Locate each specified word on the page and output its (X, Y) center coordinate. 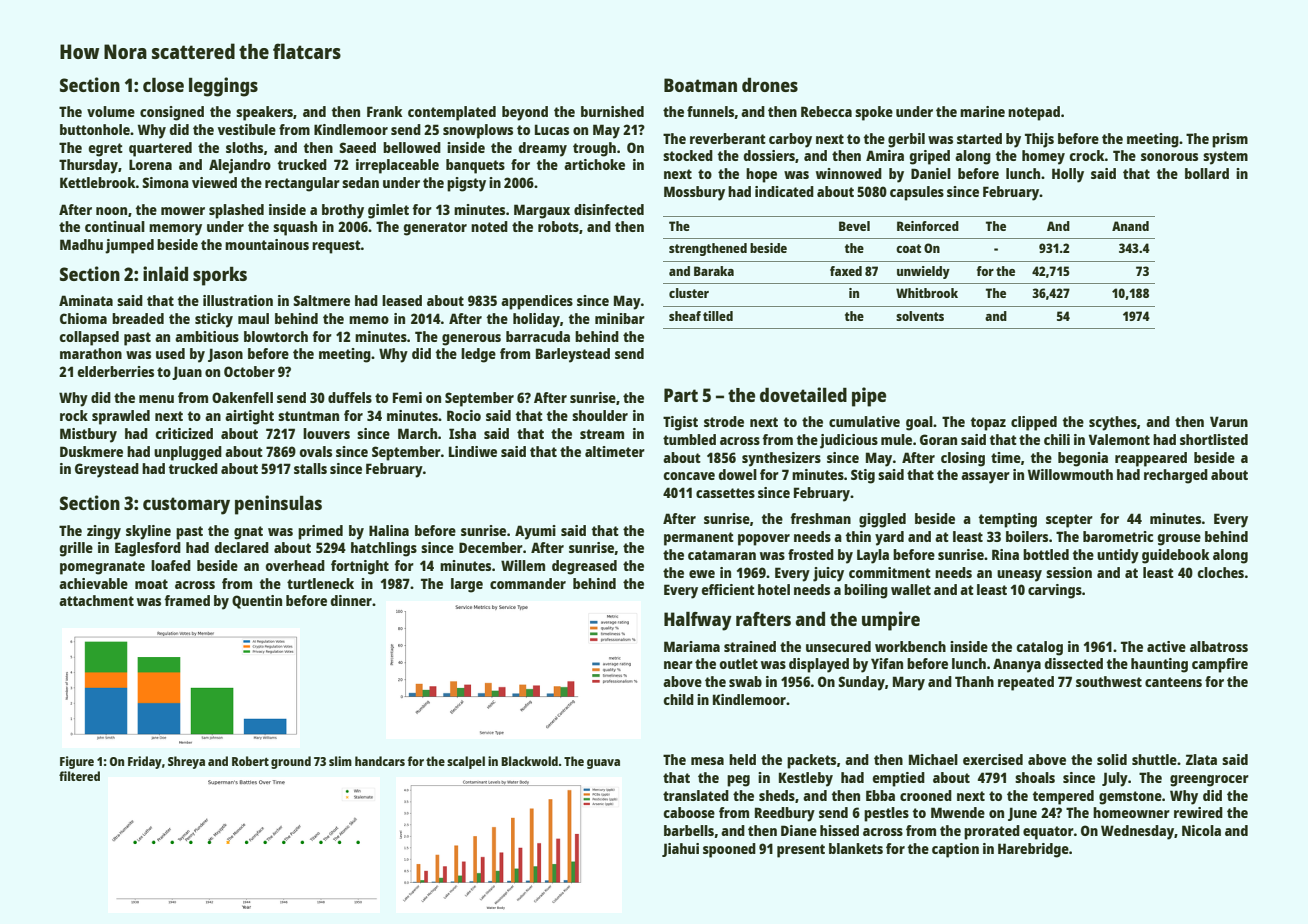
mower (183, 211)
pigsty (466, 184)
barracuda (538, 336)
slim (340, 761)
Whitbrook (927, 293)
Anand (1130, 226)
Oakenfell (242, 397)
